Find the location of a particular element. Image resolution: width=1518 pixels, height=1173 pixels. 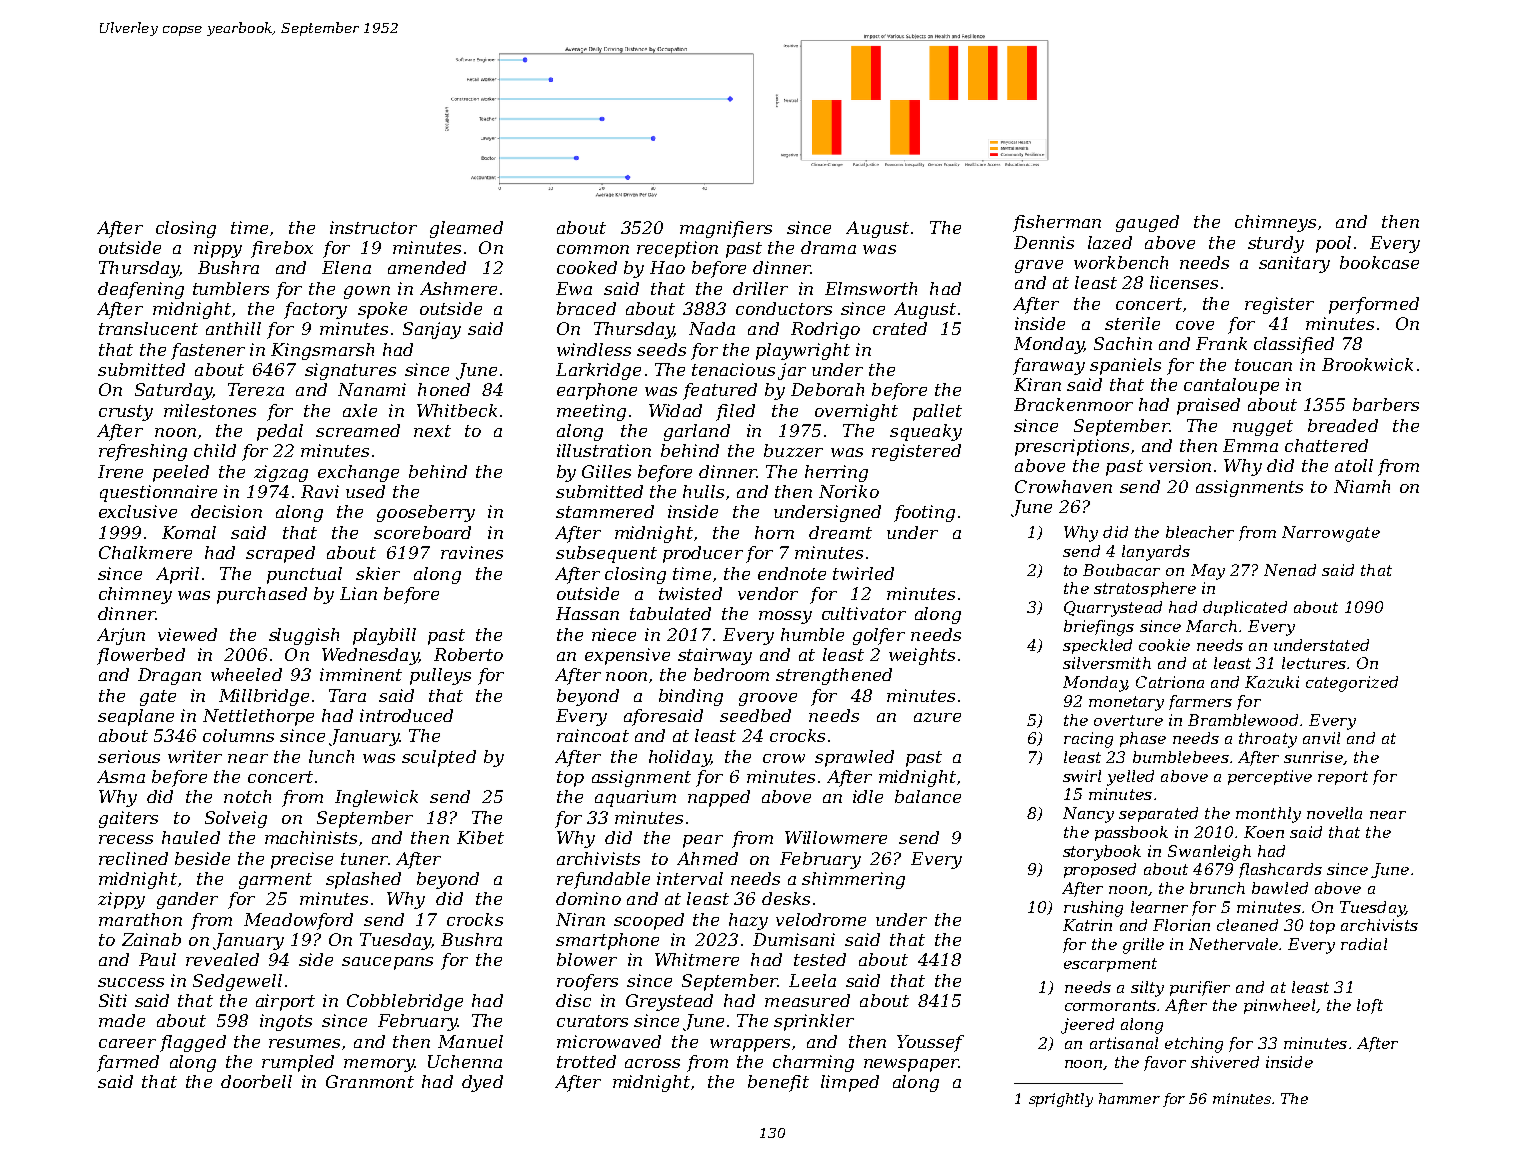

radial is located at coordinates (1364, 944).
